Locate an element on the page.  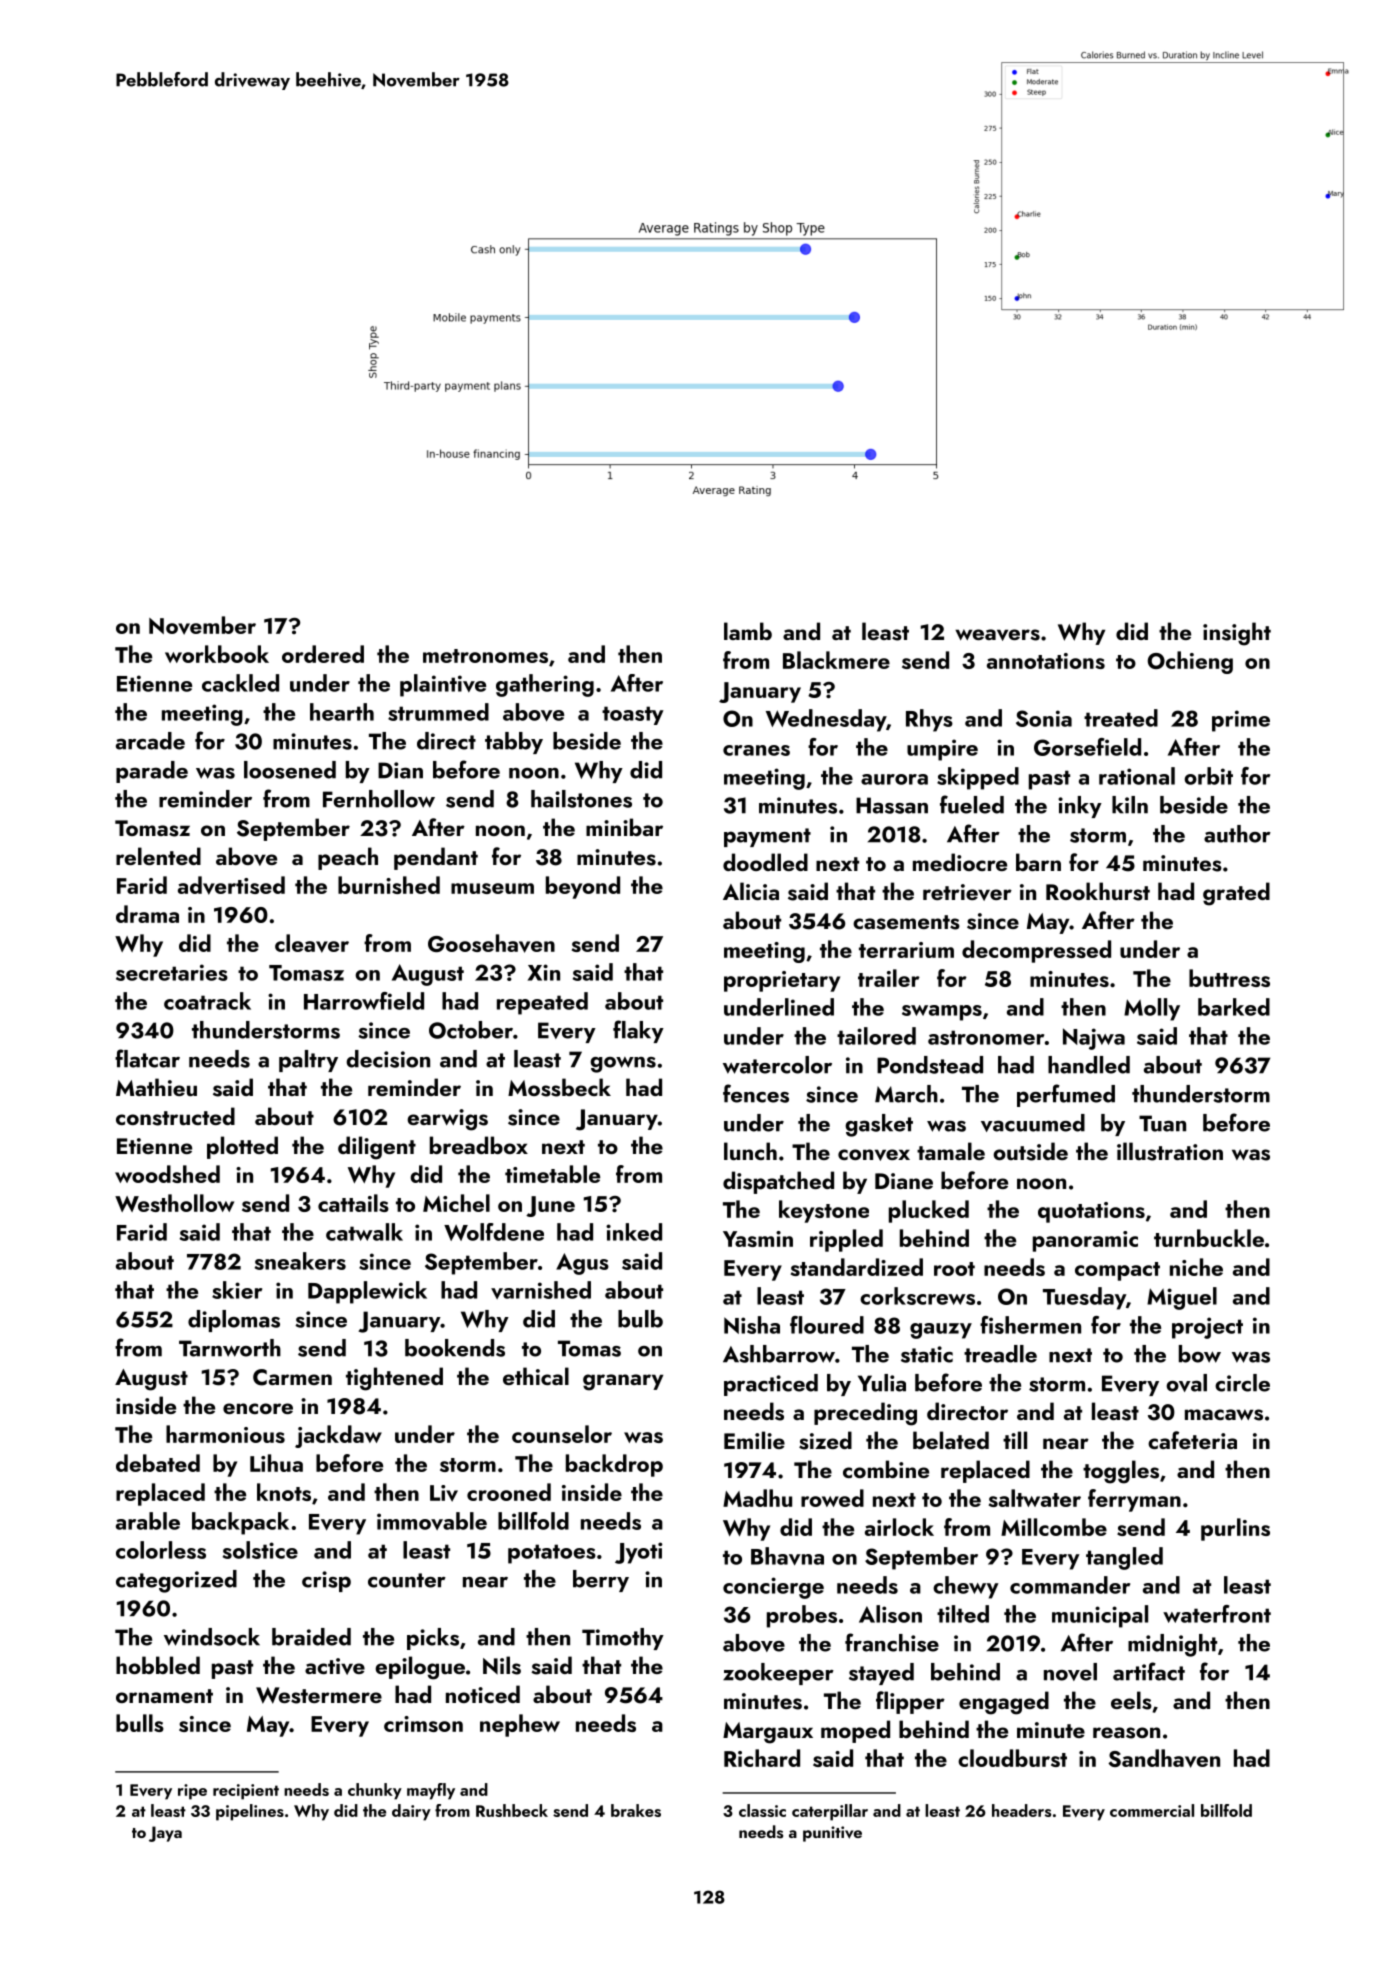
coatrack is located at coordinates (207, 1001).
